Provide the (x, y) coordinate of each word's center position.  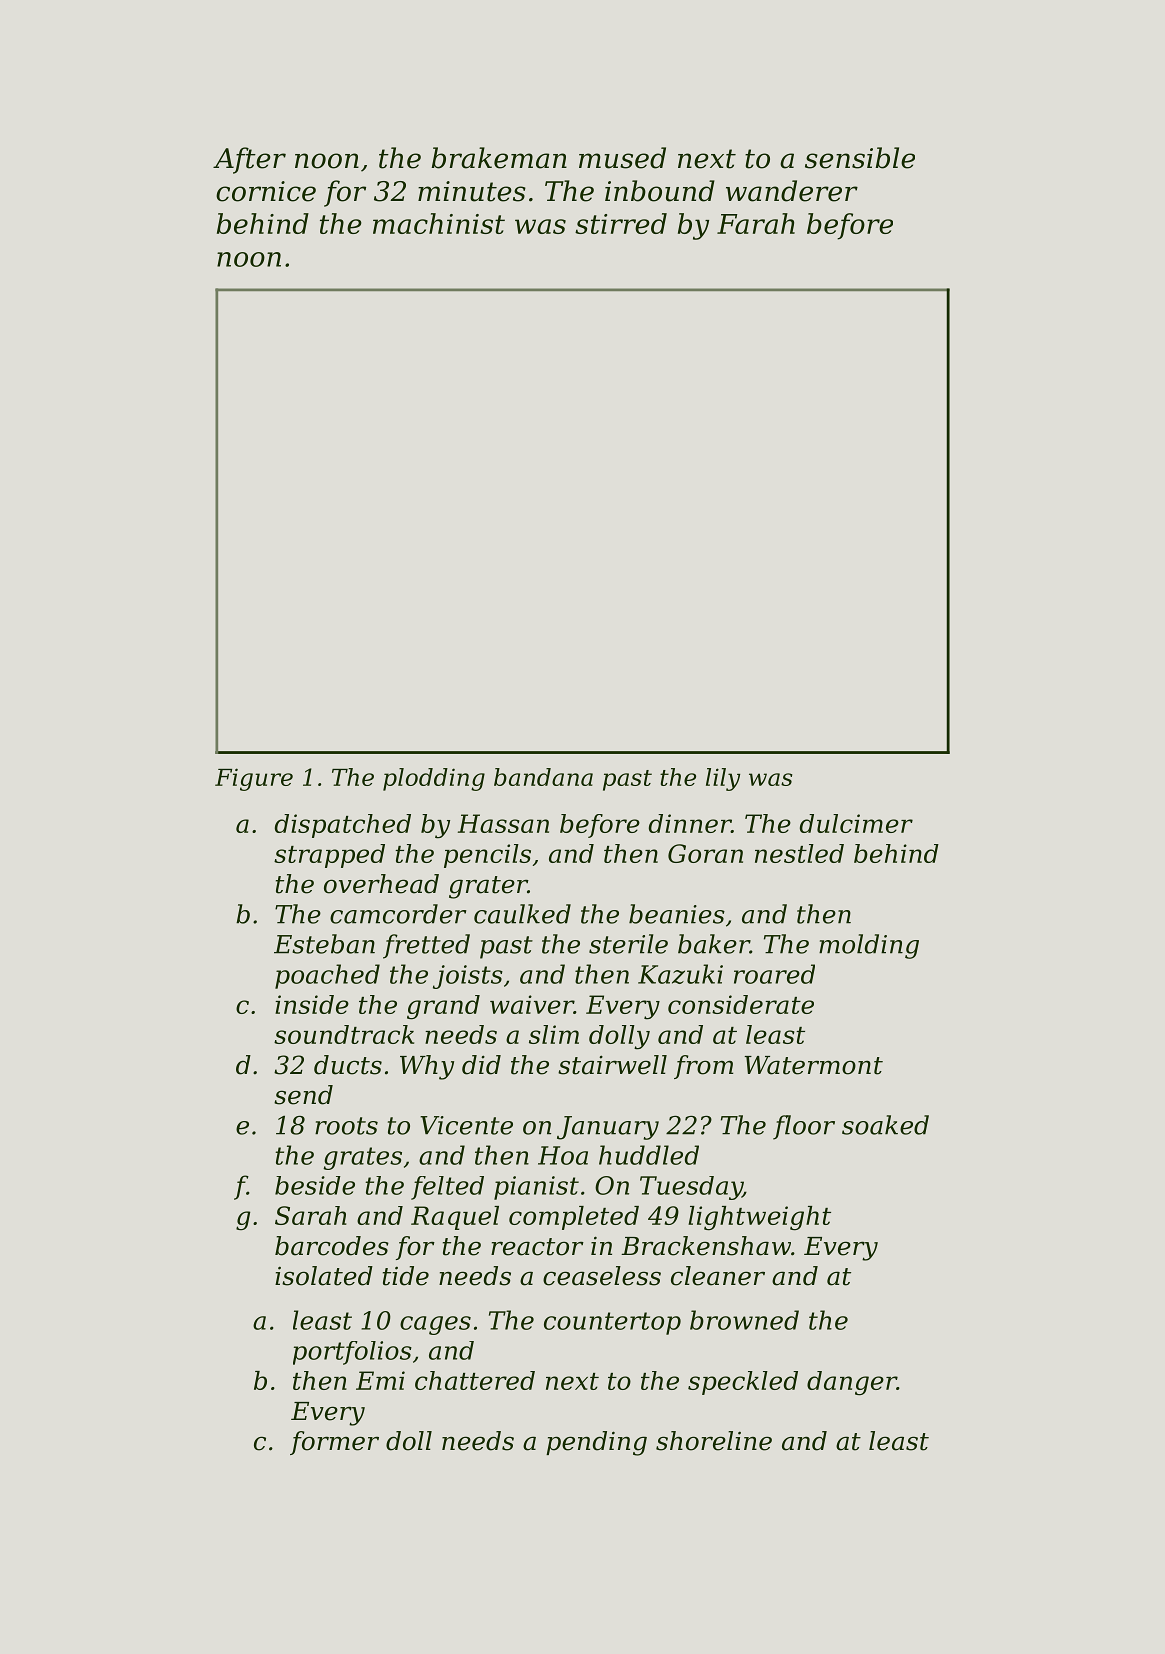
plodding (434, 779)
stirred (621, 223)
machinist (439, 223)
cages (435, 1325)
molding (869, 946)
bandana (543, 777)
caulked (522, 914)
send (303, 1095)
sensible (860, 158)
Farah (756, 223)
